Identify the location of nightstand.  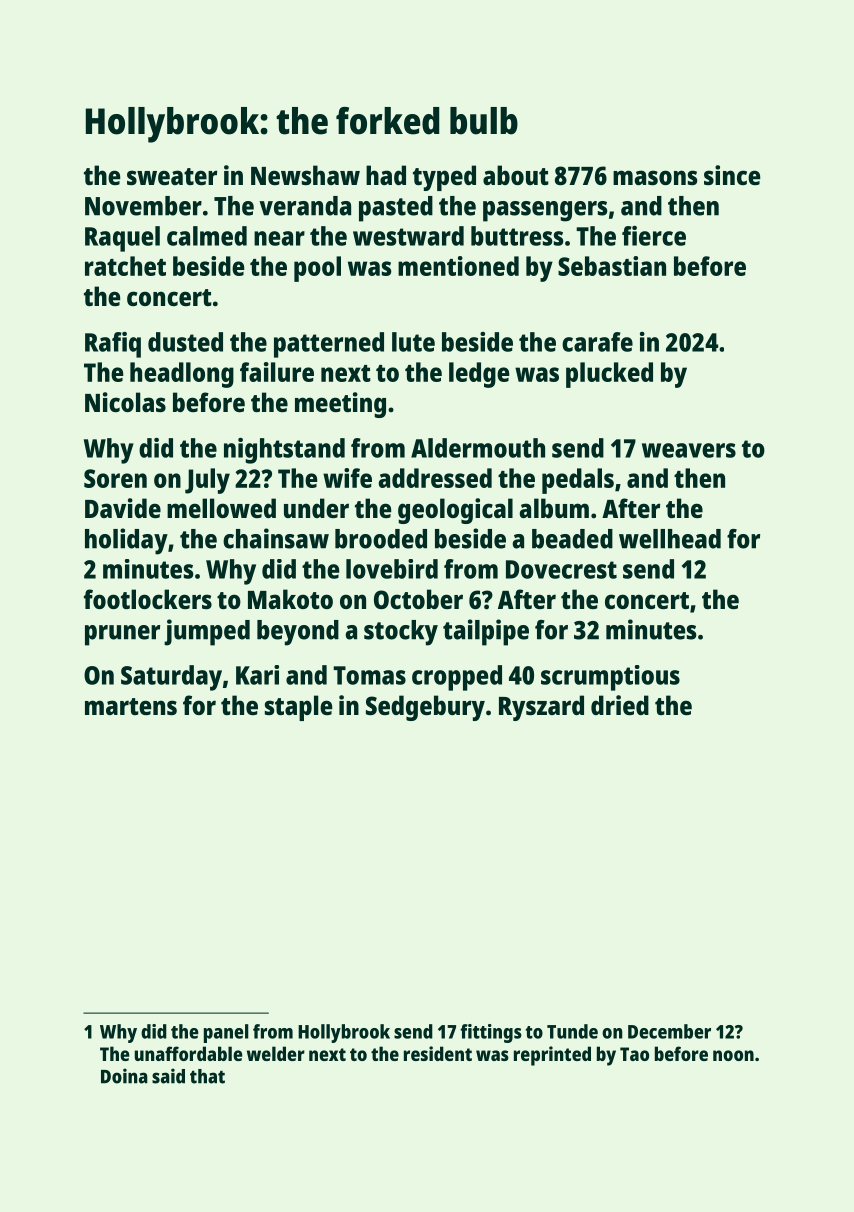
(284, 451).
